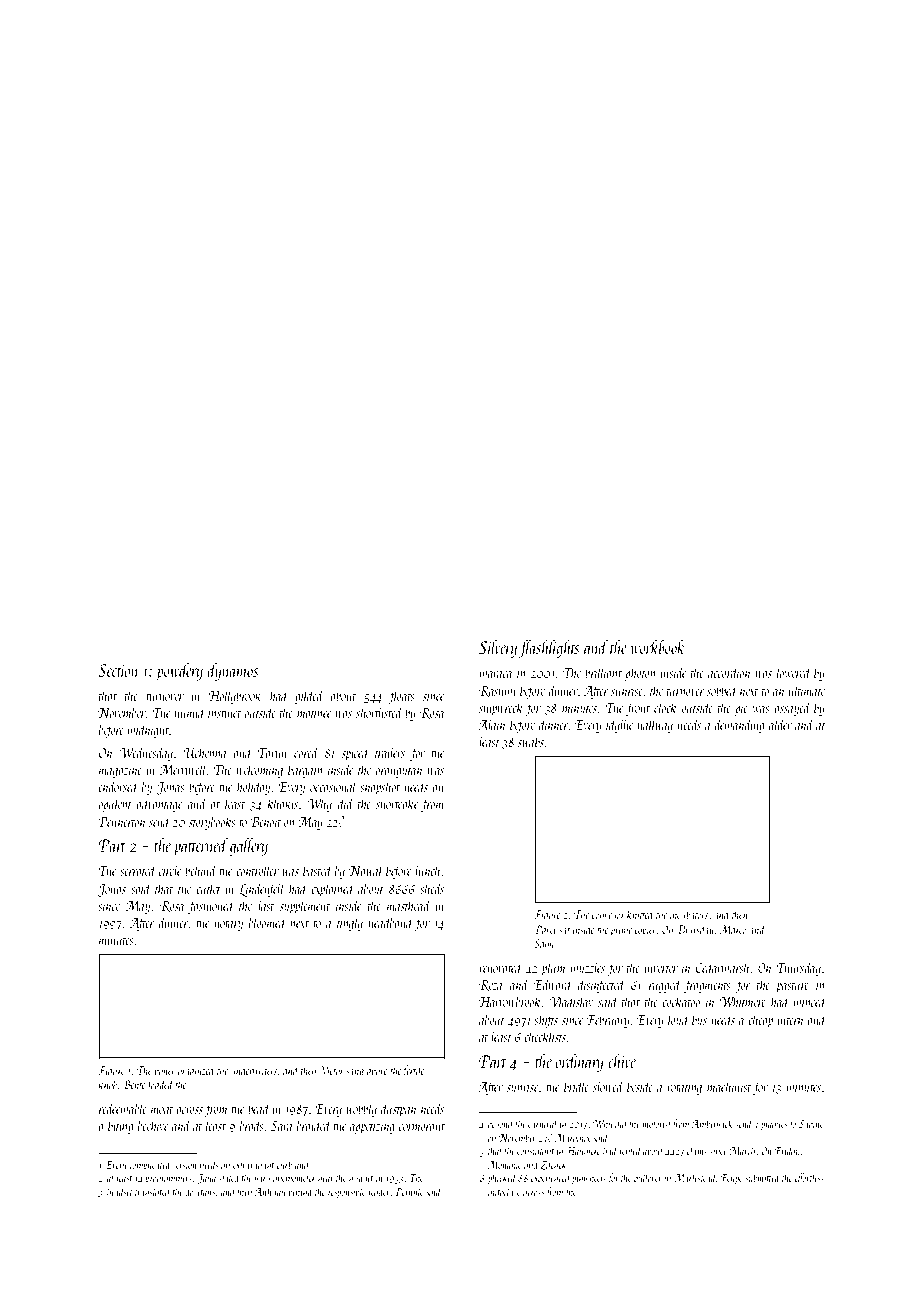 The image size is (924, 1314). Describe the element at coordinates (531, 741) in the screenshot. I see `swabs` at that location.
